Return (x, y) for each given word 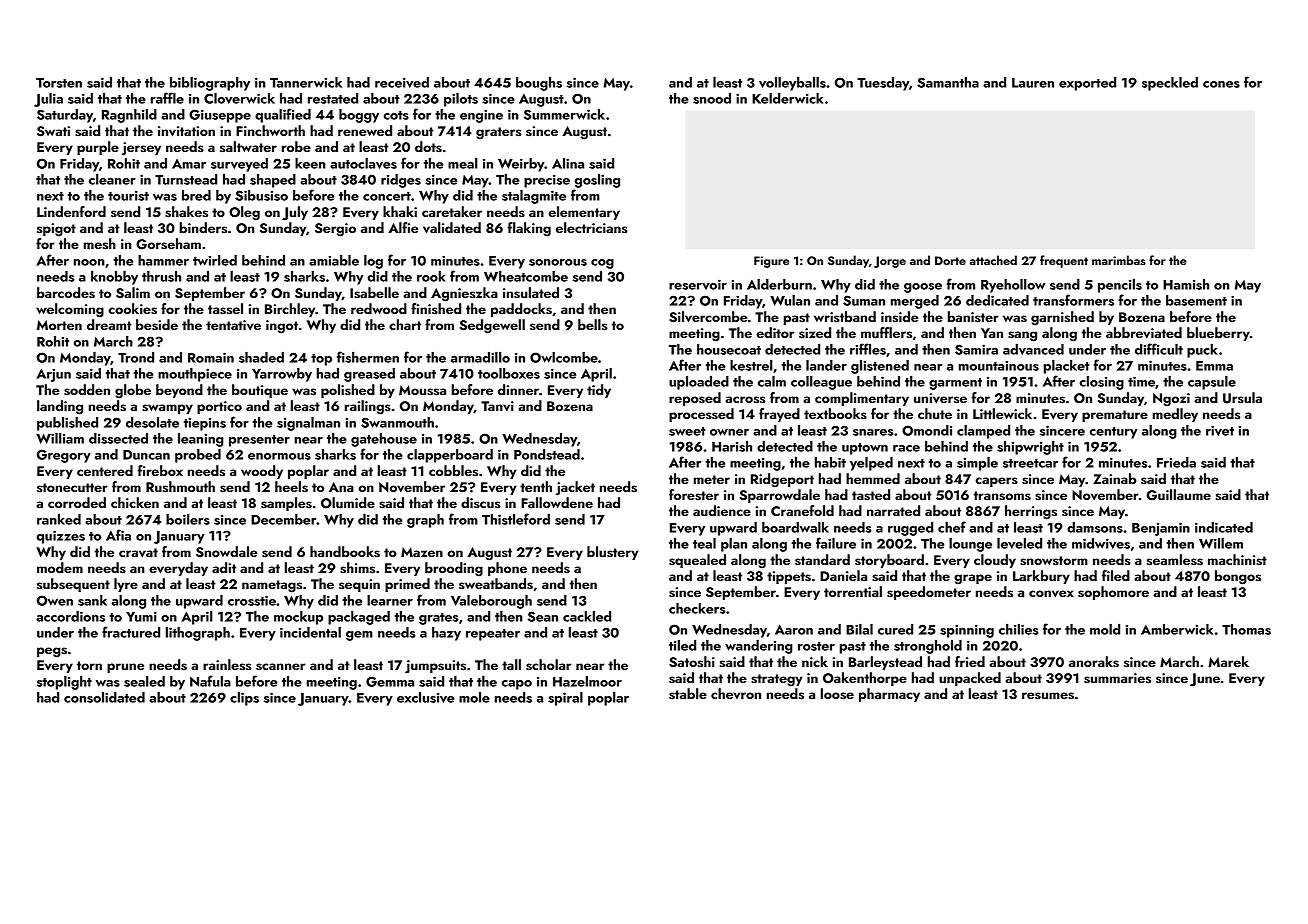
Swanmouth (397, 422)
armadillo (480, 357)
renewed (365, 130)
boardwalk (795, 527)
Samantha (948, 82)
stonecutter (72, 487)
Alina (568, 163)
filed (1116, 575)
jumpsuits (435, 666)
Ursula (1242, 398)
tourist (128, 196)
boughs (539, 84)
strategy (777, 680)
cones (1221, 84)
